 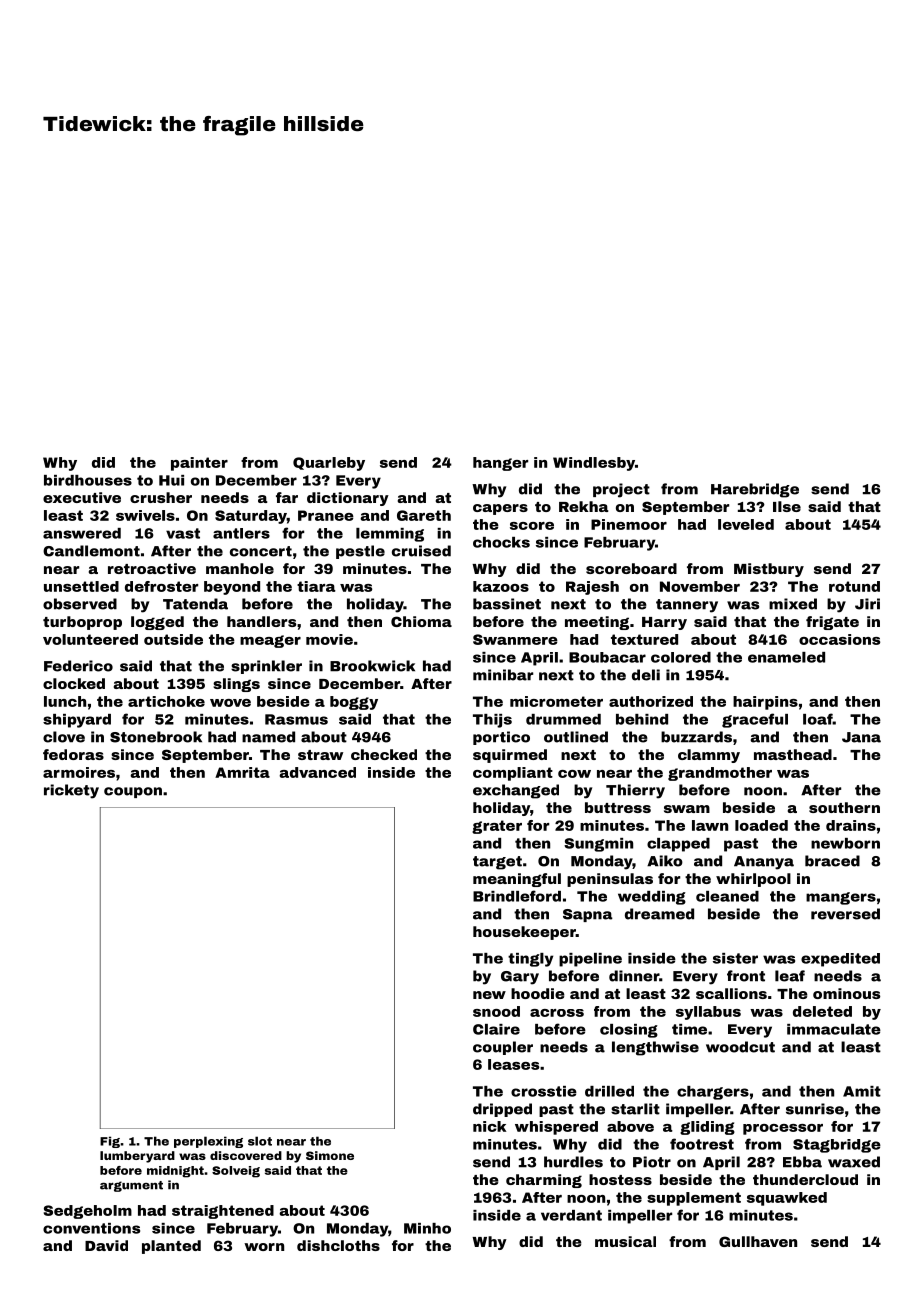 What do you see at coordinates (834, 1029) in the screenshot?
I see `immaculate` at bounding box center [834, 1029].
